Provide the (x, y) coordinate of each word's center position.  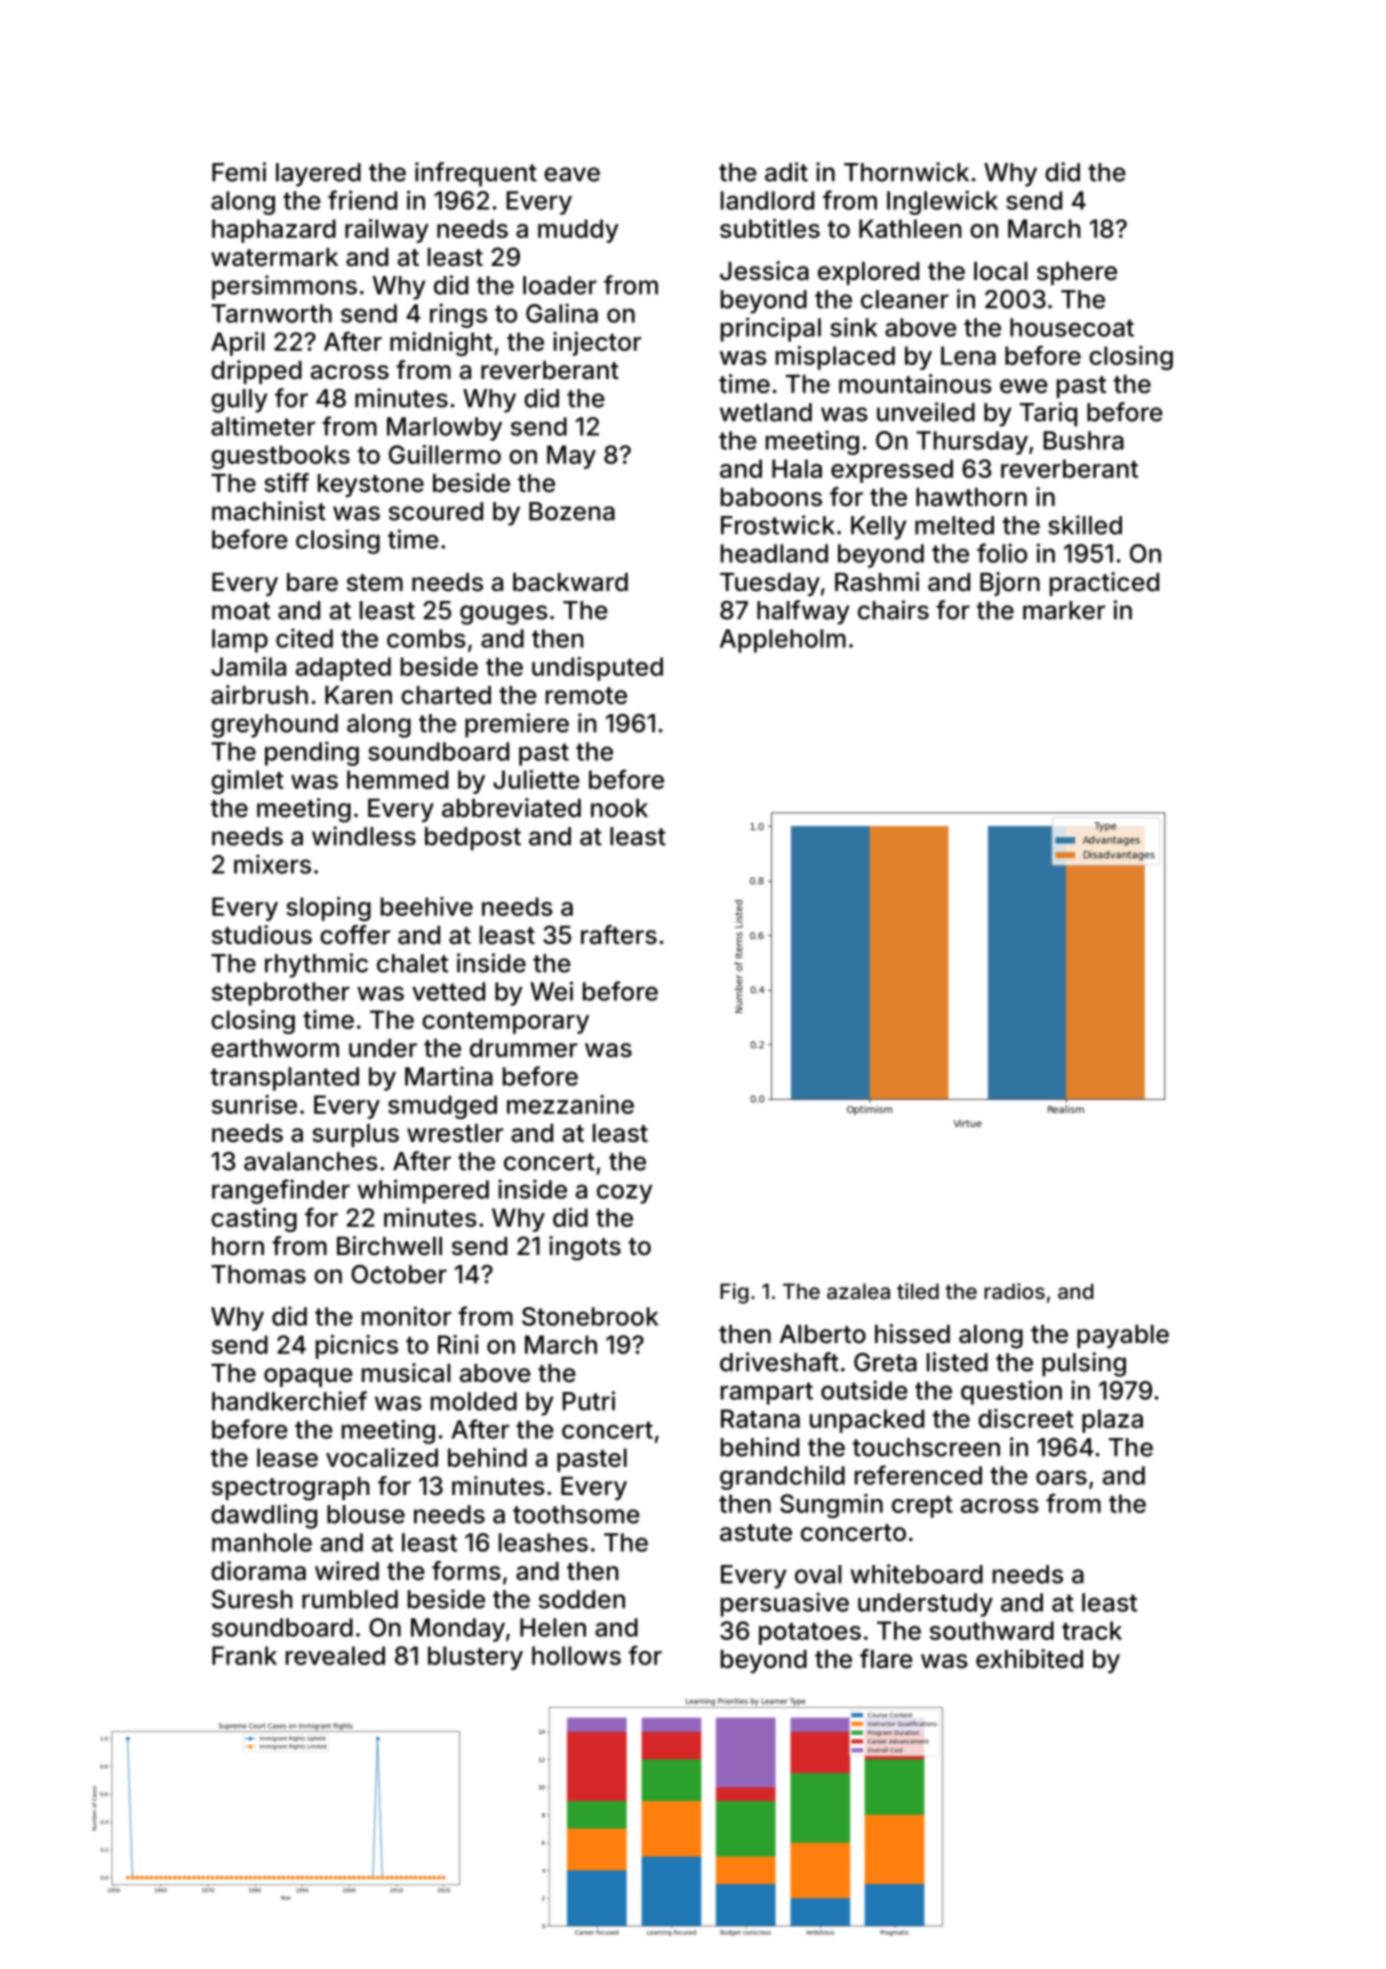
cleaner (905, 299)
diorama (258, 1571)
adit (786, 172)
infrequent (476, 174)
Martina (449, 1076)
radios (1015, 1291)
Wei (551, 991)
